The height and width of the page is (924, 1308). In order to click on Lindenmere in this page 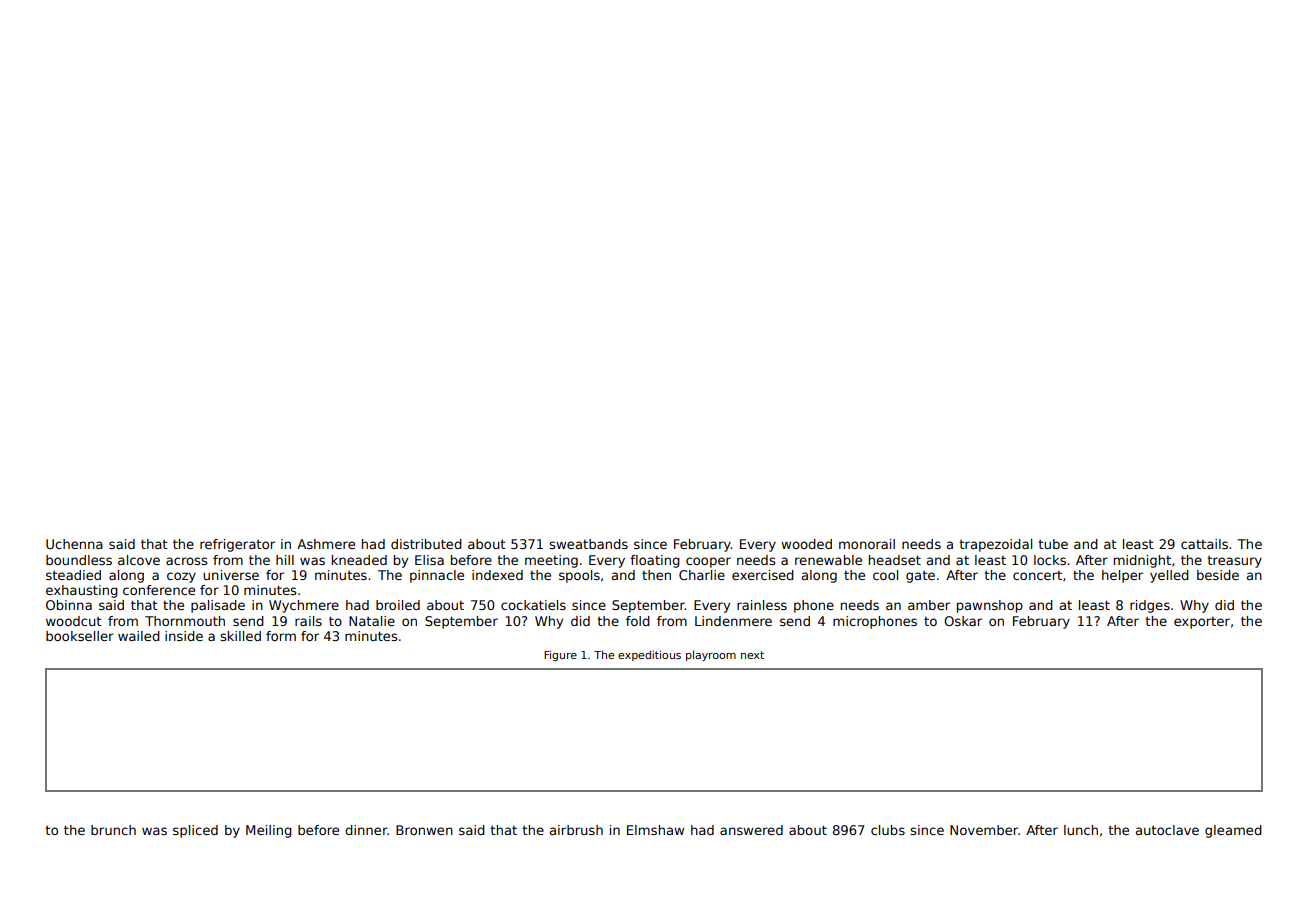, I will do `click(733, 621)`.
